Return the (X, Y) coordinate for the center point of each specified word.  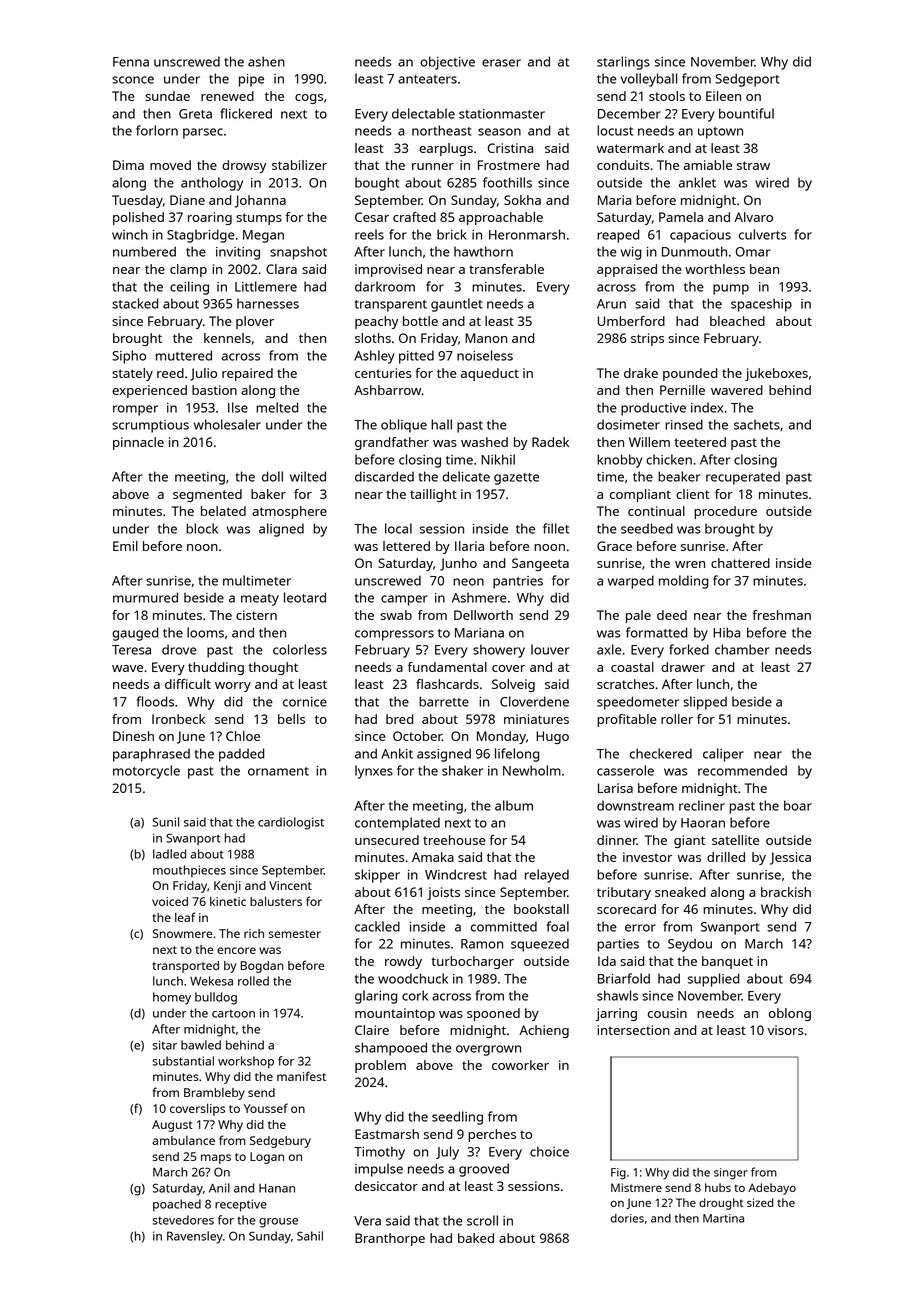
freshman (782, 615)
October (417, 736)
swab (396, 615)
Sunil (166, 822)
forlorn (157, 130)
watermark (630, 148)
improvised (388, 270)
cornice (305, 702)
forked (689, 649)
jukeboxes (776, 374)
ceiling (189, 288)
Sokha (522, 200)
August (172, 1126)
